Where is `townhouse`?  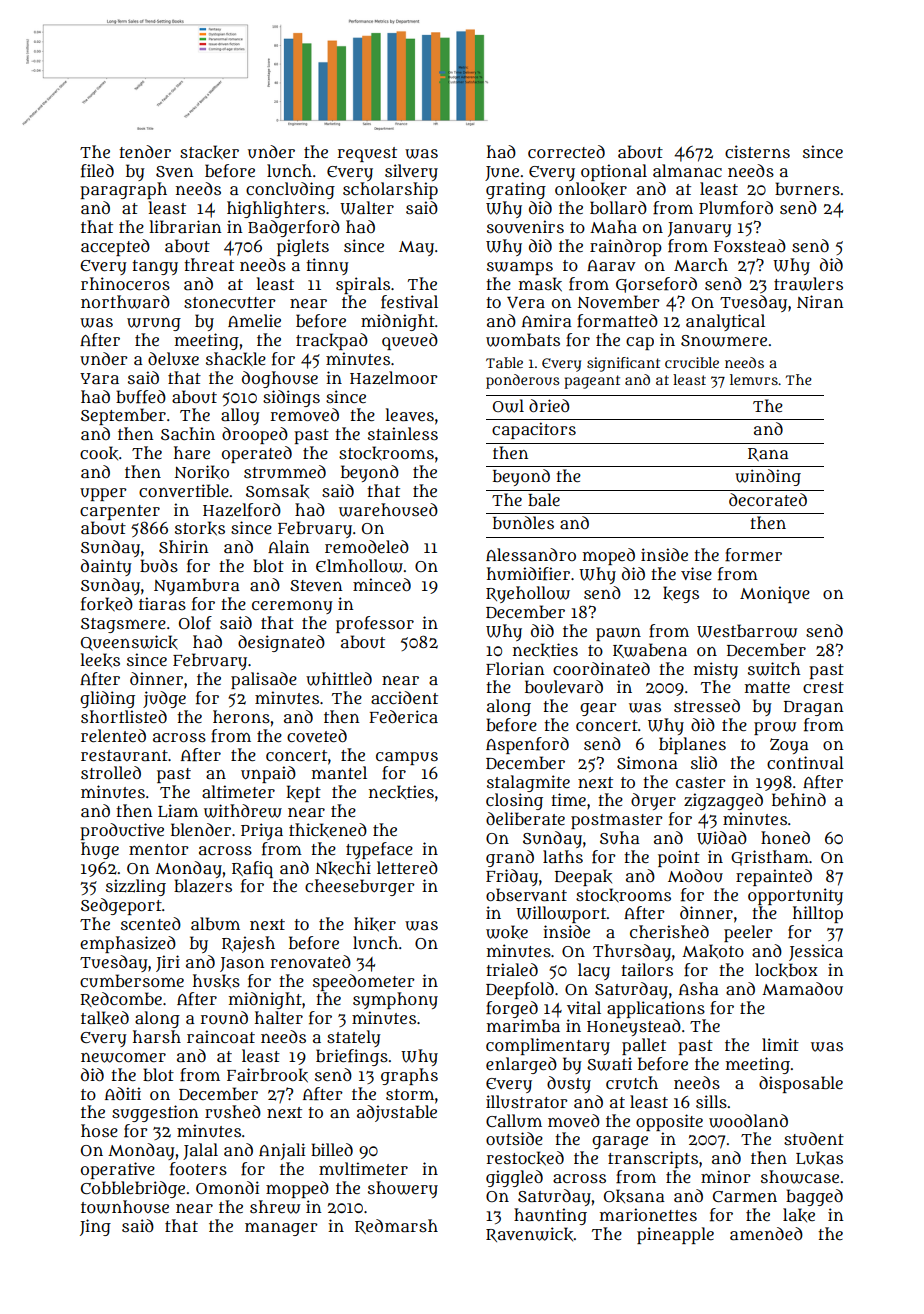
townhouse is located at coordinates (125, 1207).
